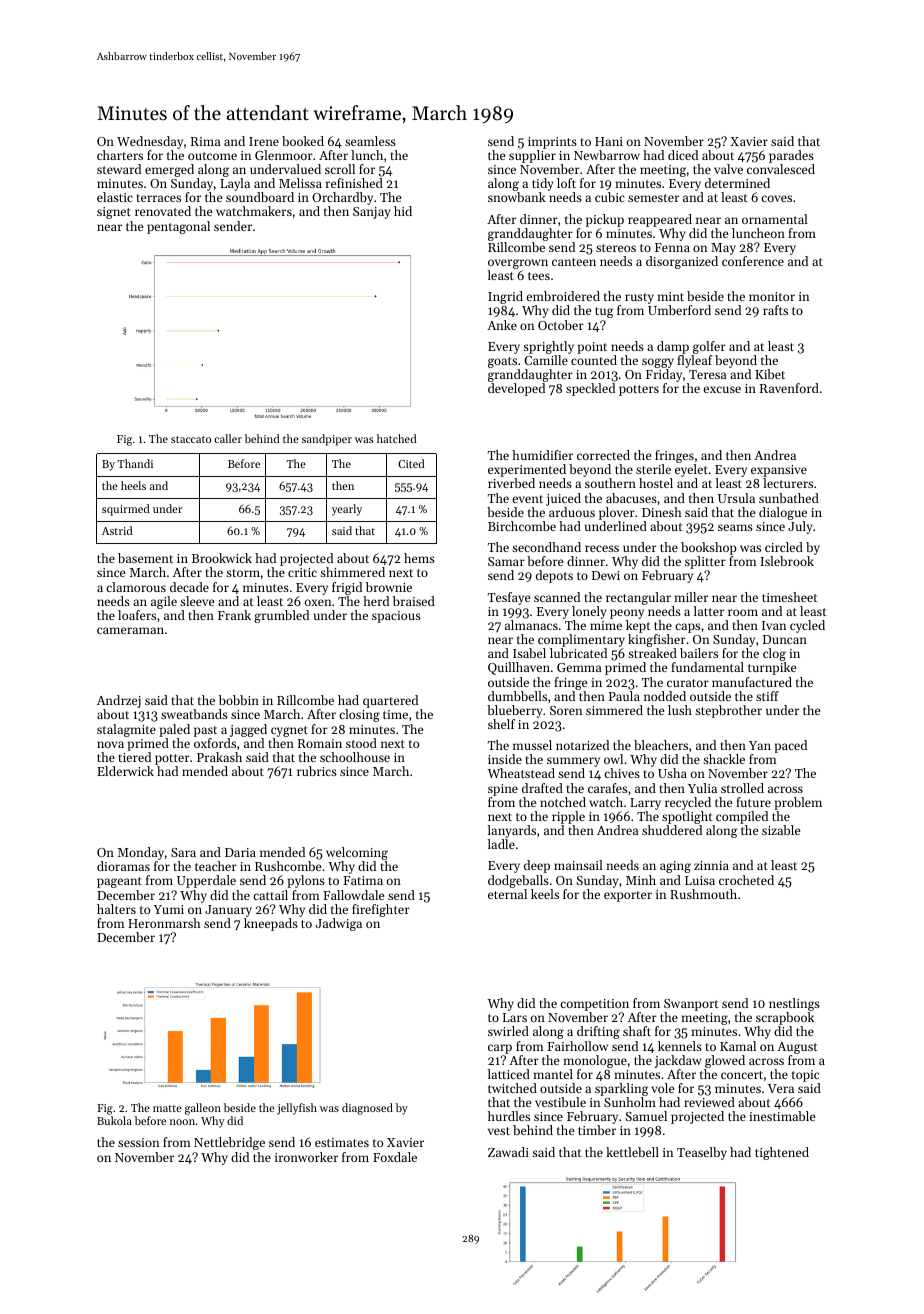  I want to click on Thandi, so click(135, 463).
